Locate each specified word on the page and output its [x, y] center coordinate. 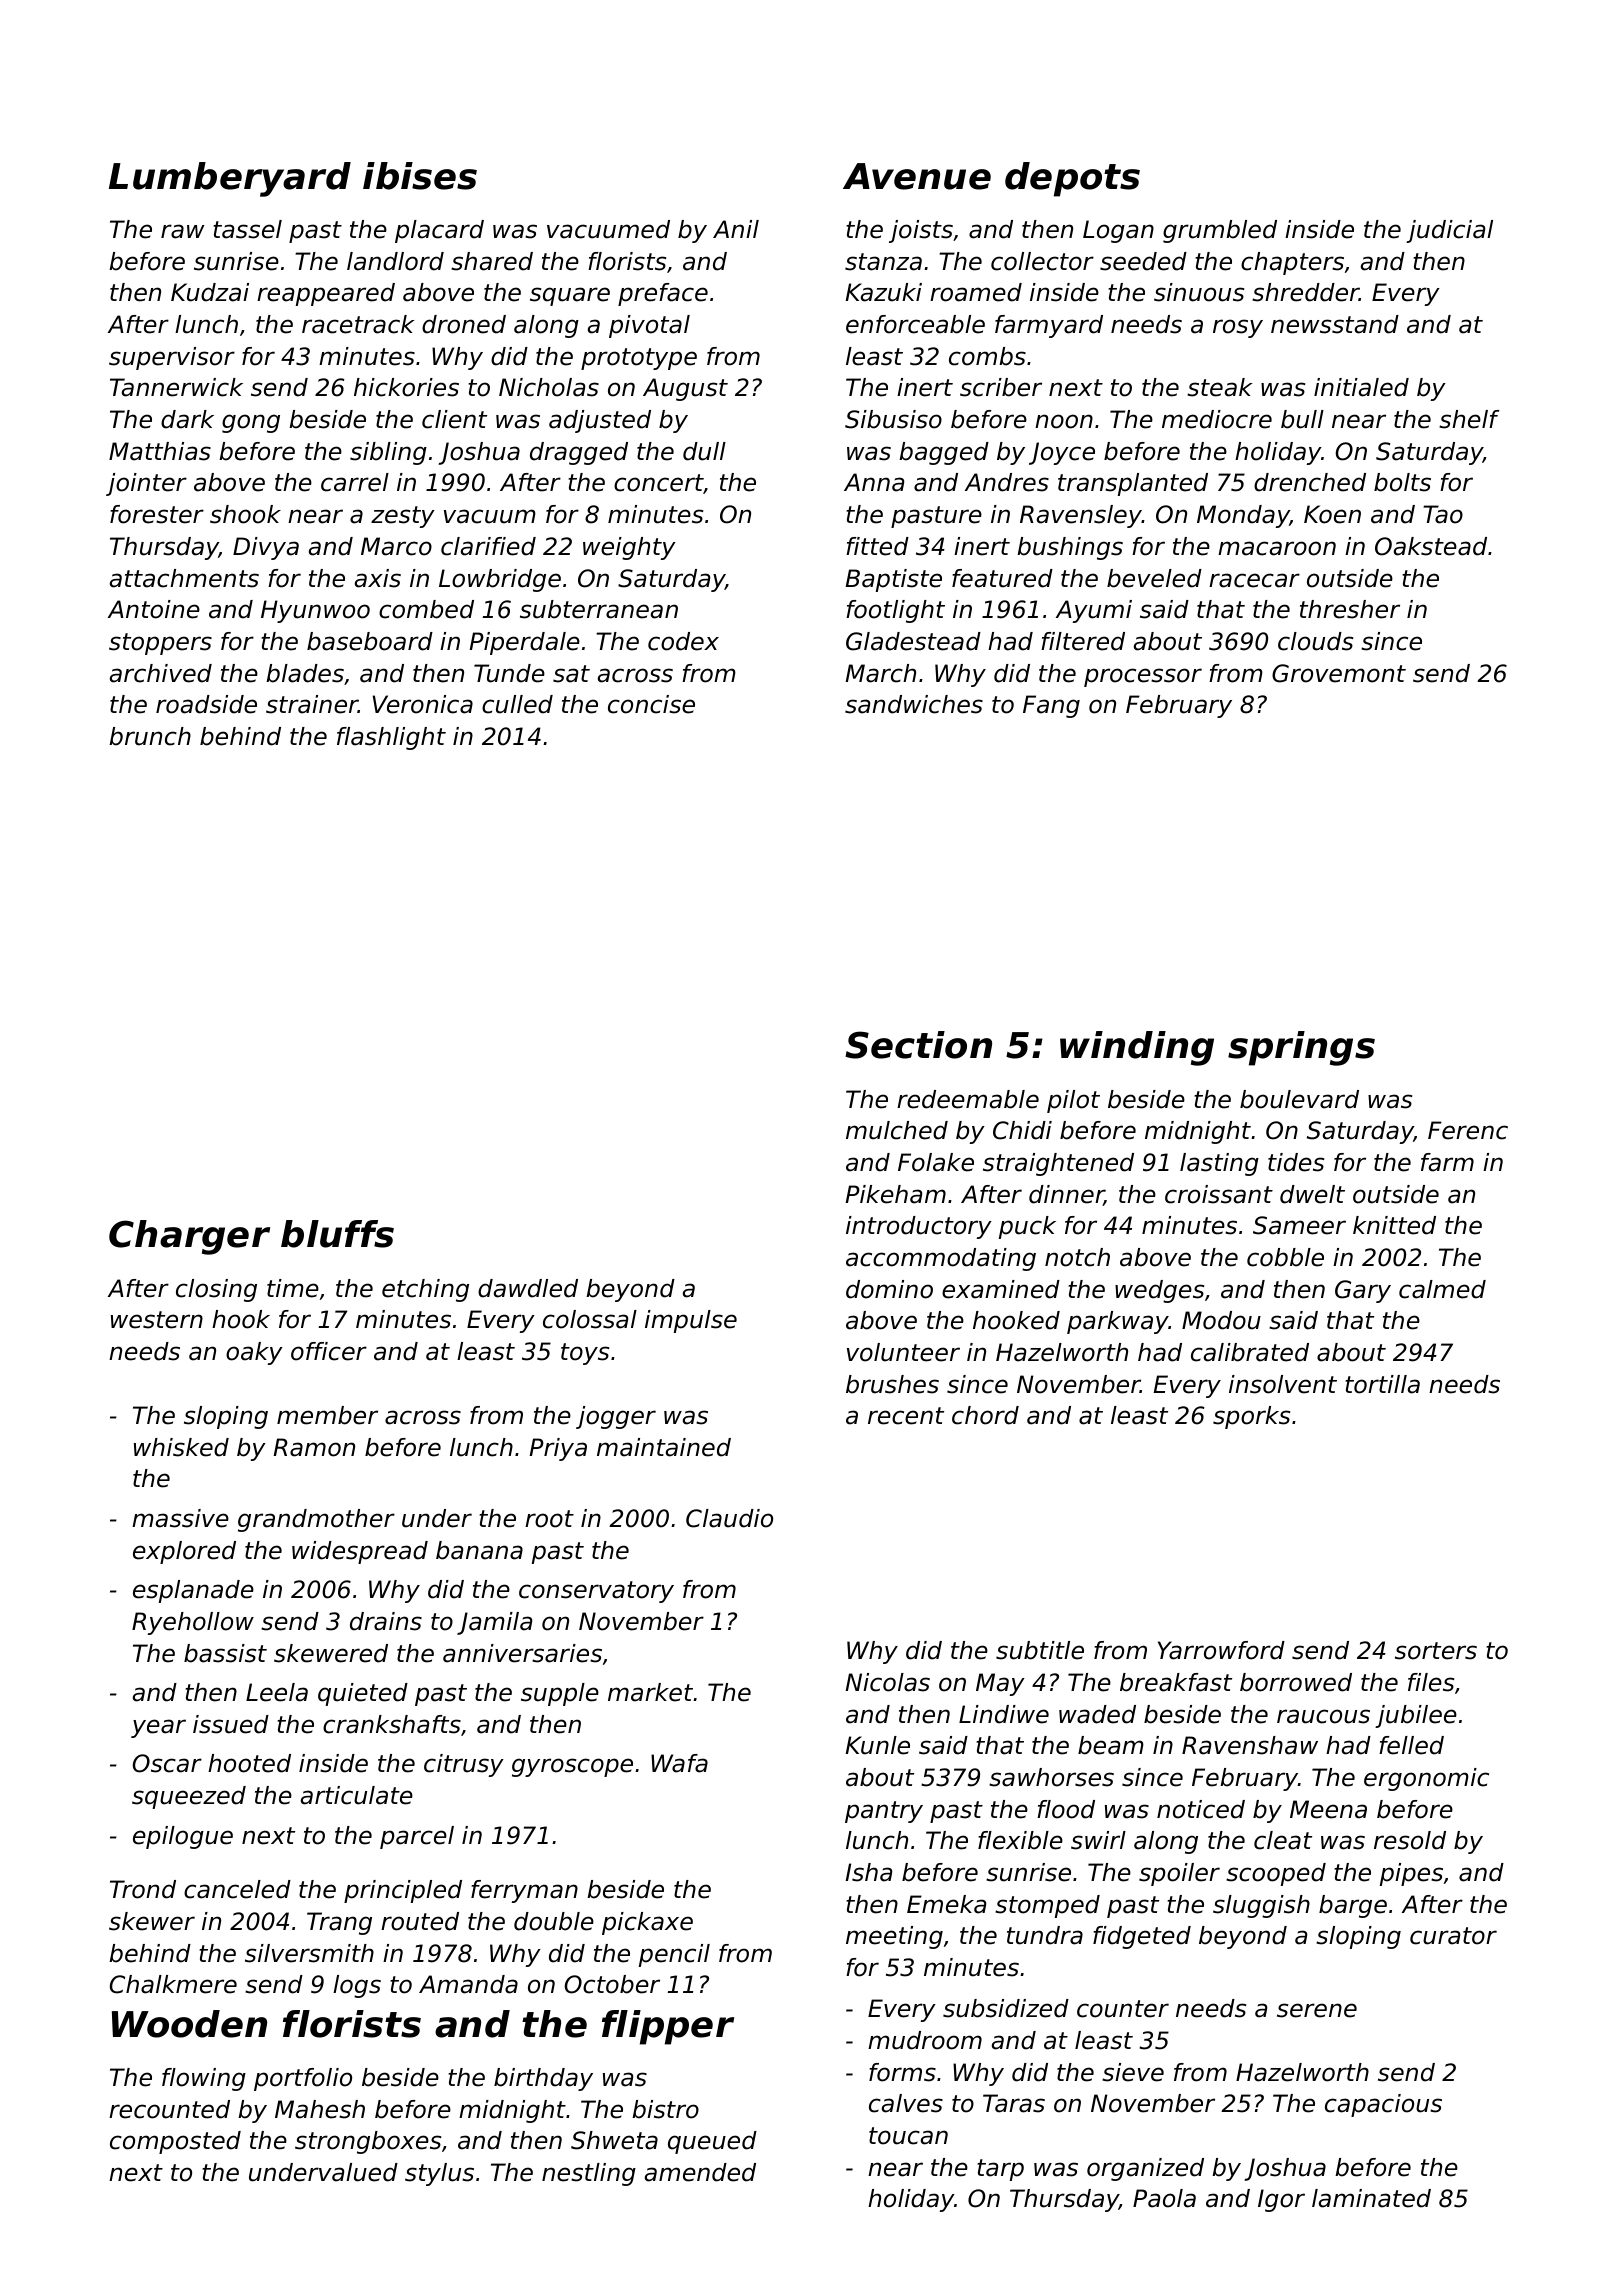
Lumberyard [230, 179]
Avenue [917, 176]
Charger [189, 1237]
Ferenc [1468, 1130]
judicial [1449, 231]
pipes [1411, 1874]
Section [918, 1045]
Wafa [679, 1763]
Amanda [468, 1984]
